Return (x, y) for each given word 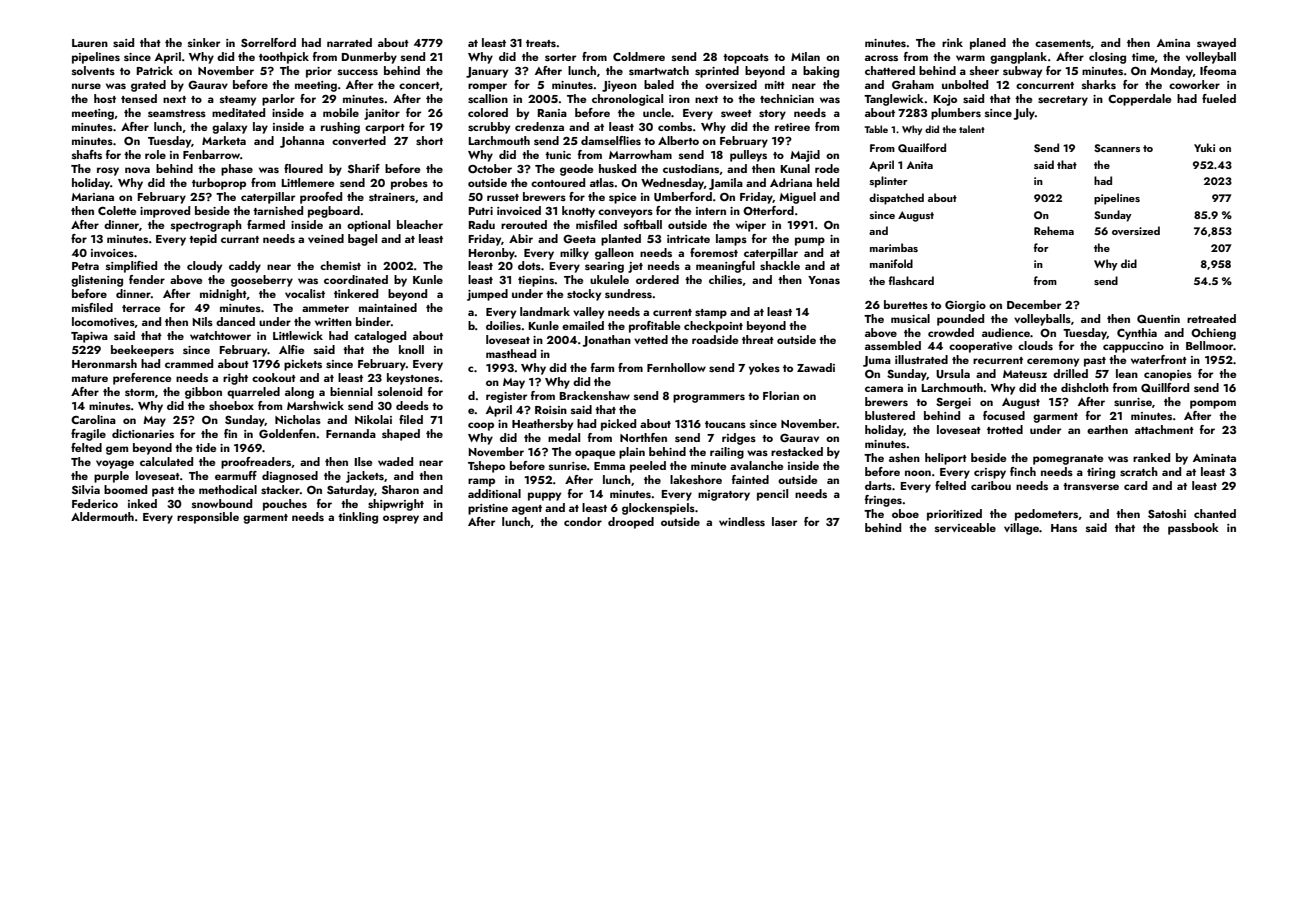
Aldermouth (102, 516)
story (772, 115)
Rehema (1054, 230)
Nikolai (373, 419)
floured (303, 168)
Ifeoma (1218, 70)
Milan (805, 56)
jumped (487, 295)
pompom (1213, 404)
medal (564, 437)
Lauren (90, 43)
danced (235, 321)
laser (784, 521)
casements (1063, 43)
